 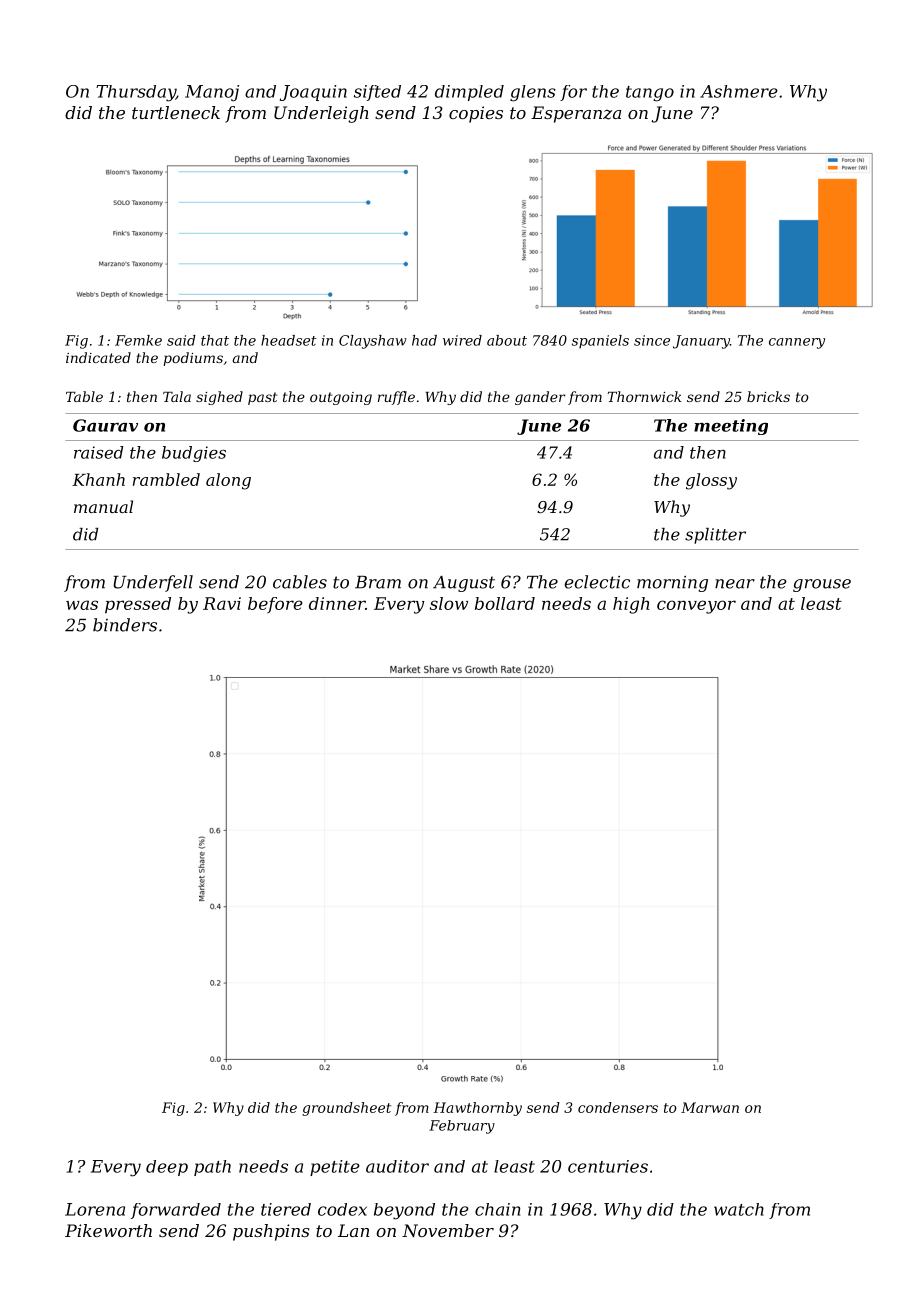 What do you see at coordinates (739, 91) in the screenshot?
I see `Ashmere` at bounding box center [739, 91].
